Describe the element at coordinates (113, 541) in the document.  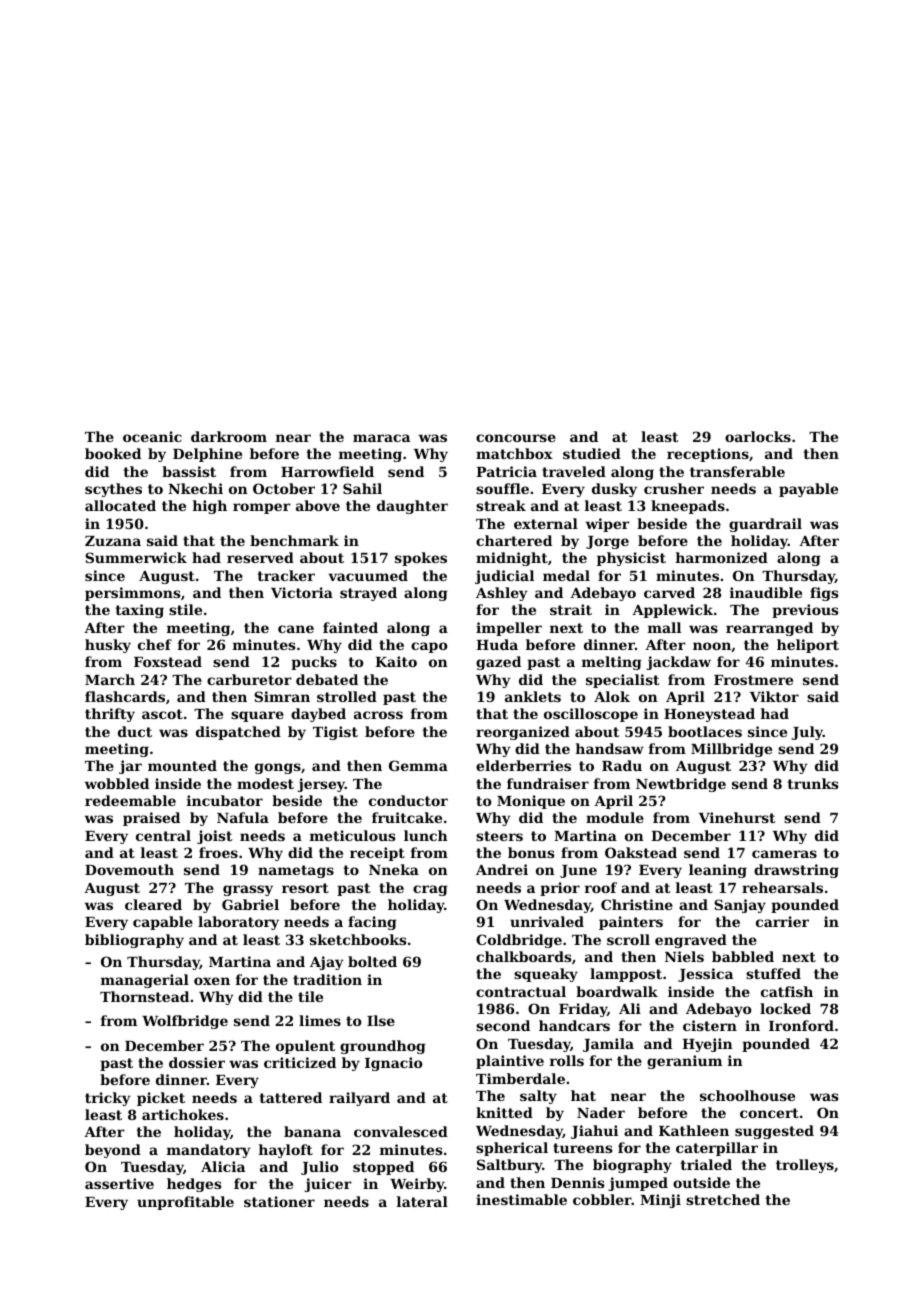
I see `Zuzana` at that location.
